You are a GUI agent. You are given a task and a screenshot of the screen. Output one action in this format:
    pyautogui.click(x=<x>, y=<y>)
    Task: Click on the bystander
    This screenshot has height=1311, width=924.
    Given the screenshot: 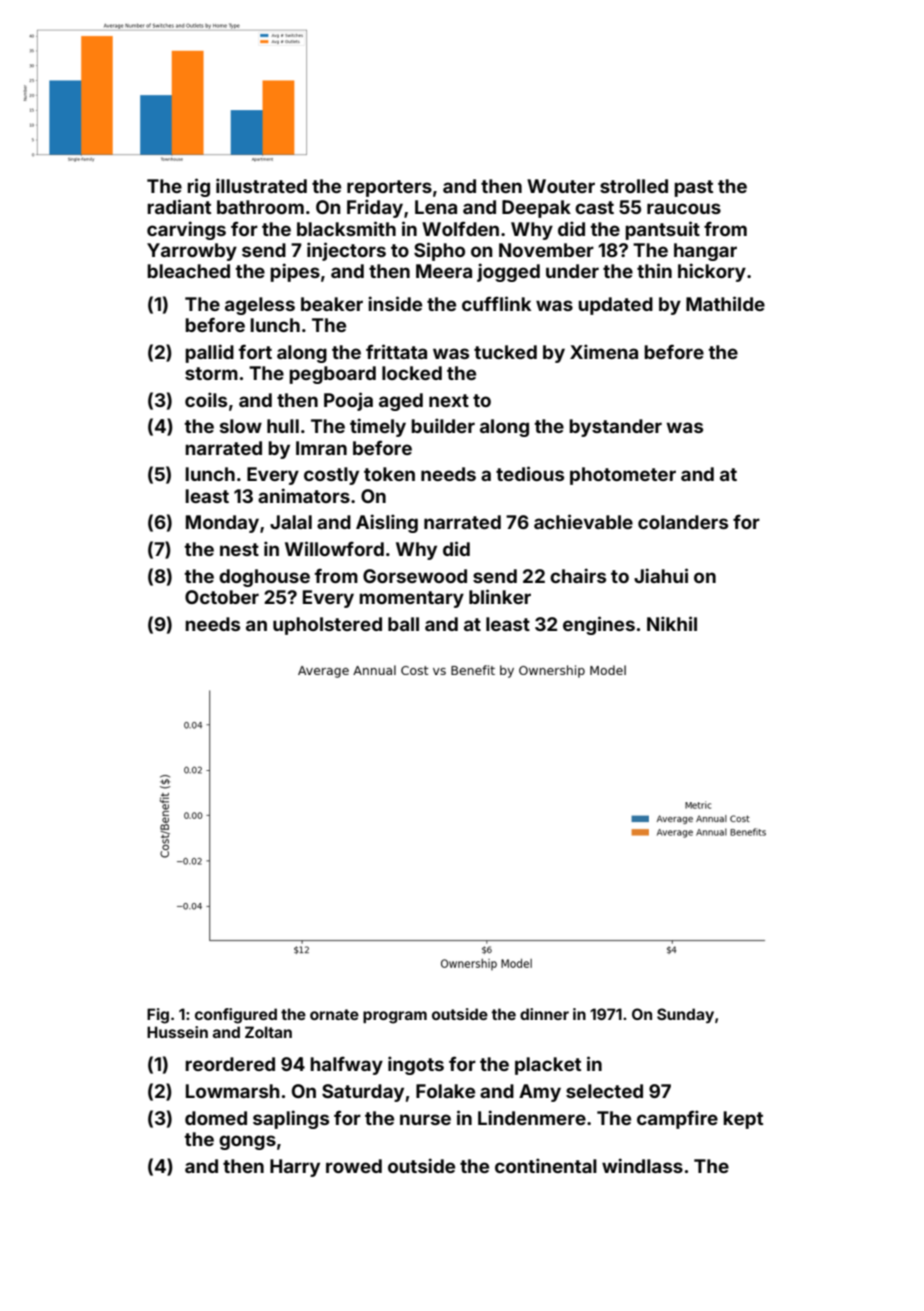 What is the action you would take?
    pyautogui.click(x=615, y=428)
